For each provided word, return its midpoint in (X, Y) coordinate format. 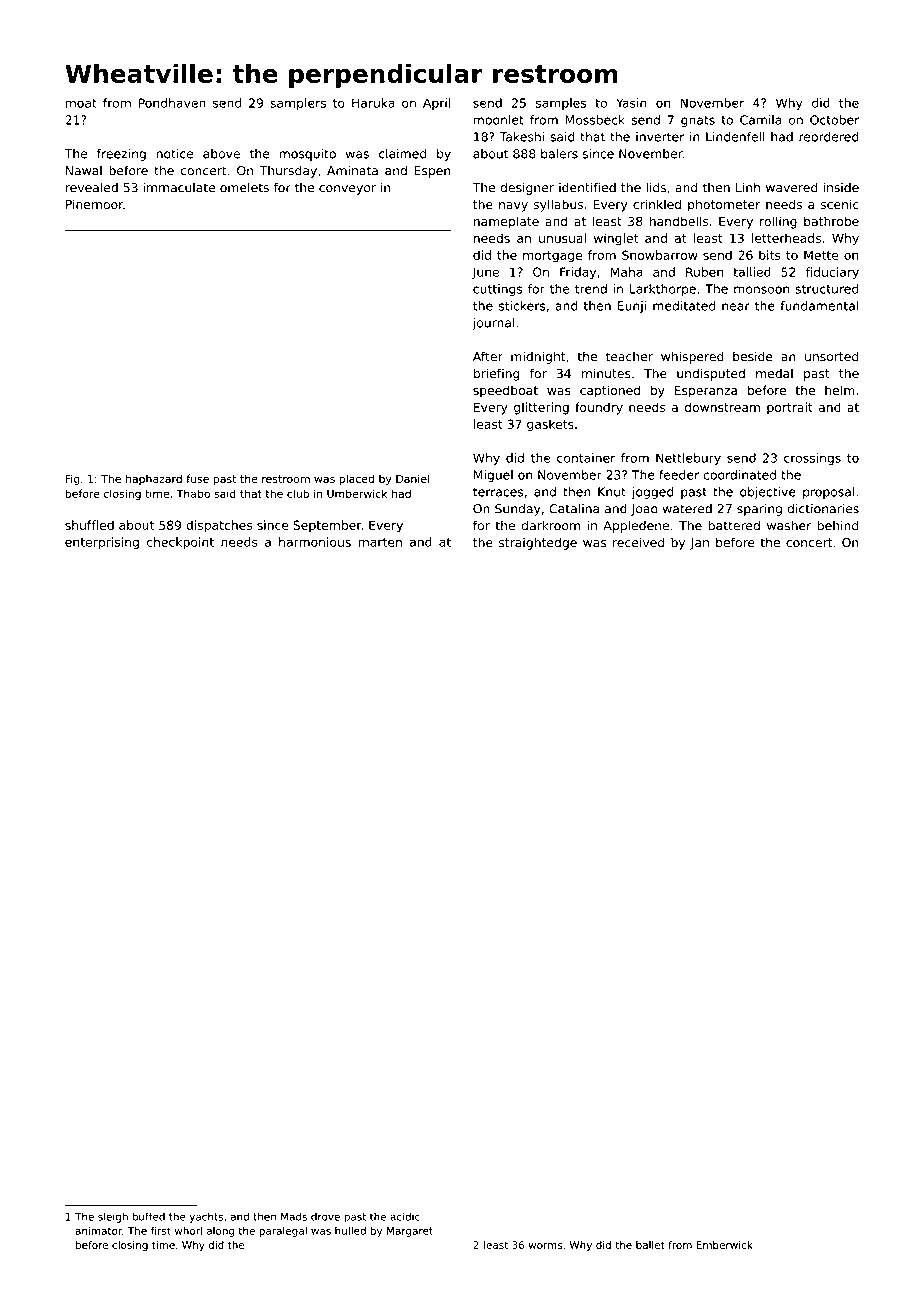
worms (545, 1246)
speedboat (505, 391)
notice (174, 154)
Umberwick (357, 493)
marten (380, 542)
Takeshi (522, 137)
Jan (699, 544)
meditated (684, 306)
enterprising (102, 543)
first (161, 1230)
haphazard (154, 479)
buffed (148, 1216)
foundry (599, 408)
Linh (748, 187)
